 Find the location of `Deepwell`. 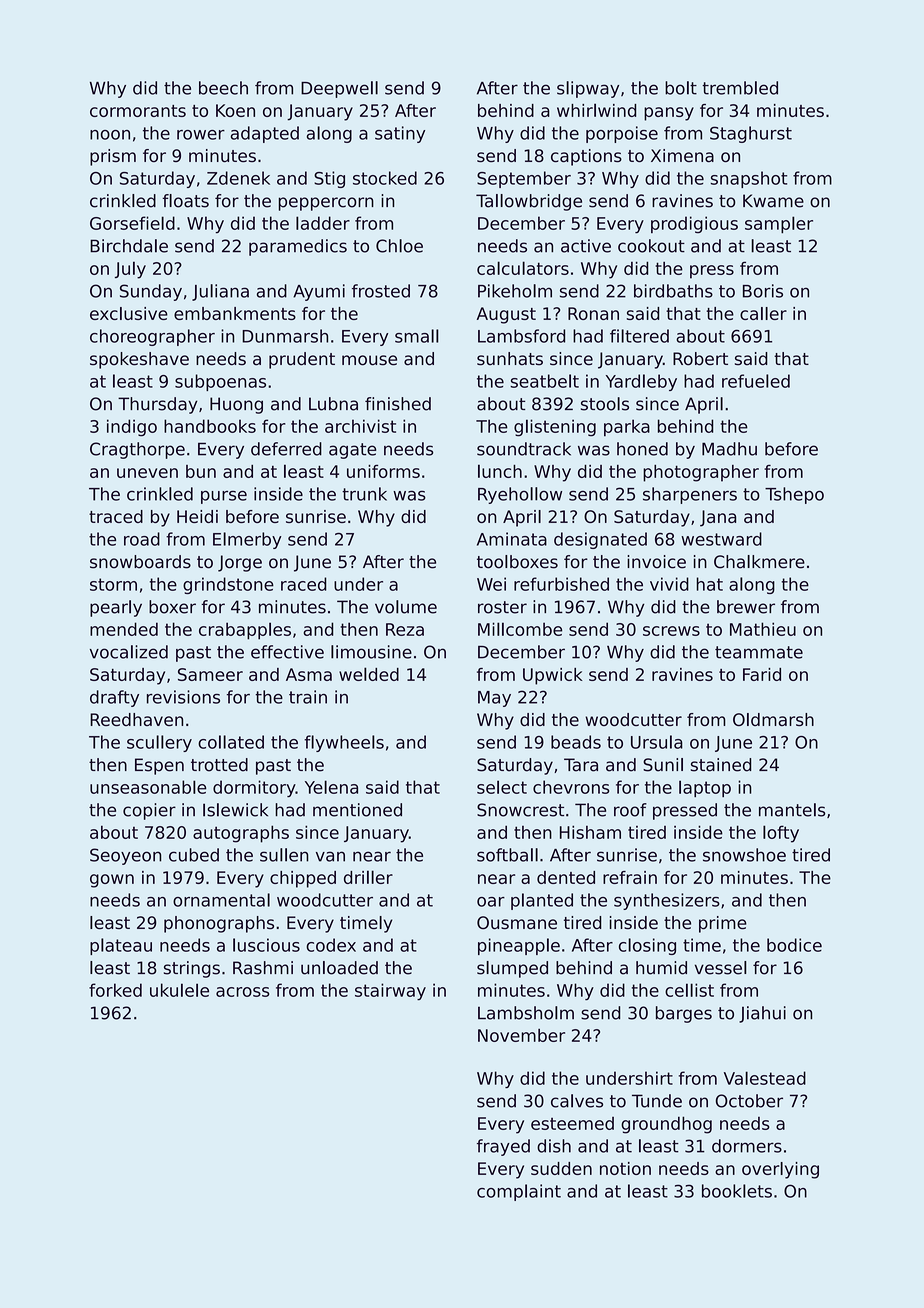

Deepwell is located at coordinates (339, 89).
